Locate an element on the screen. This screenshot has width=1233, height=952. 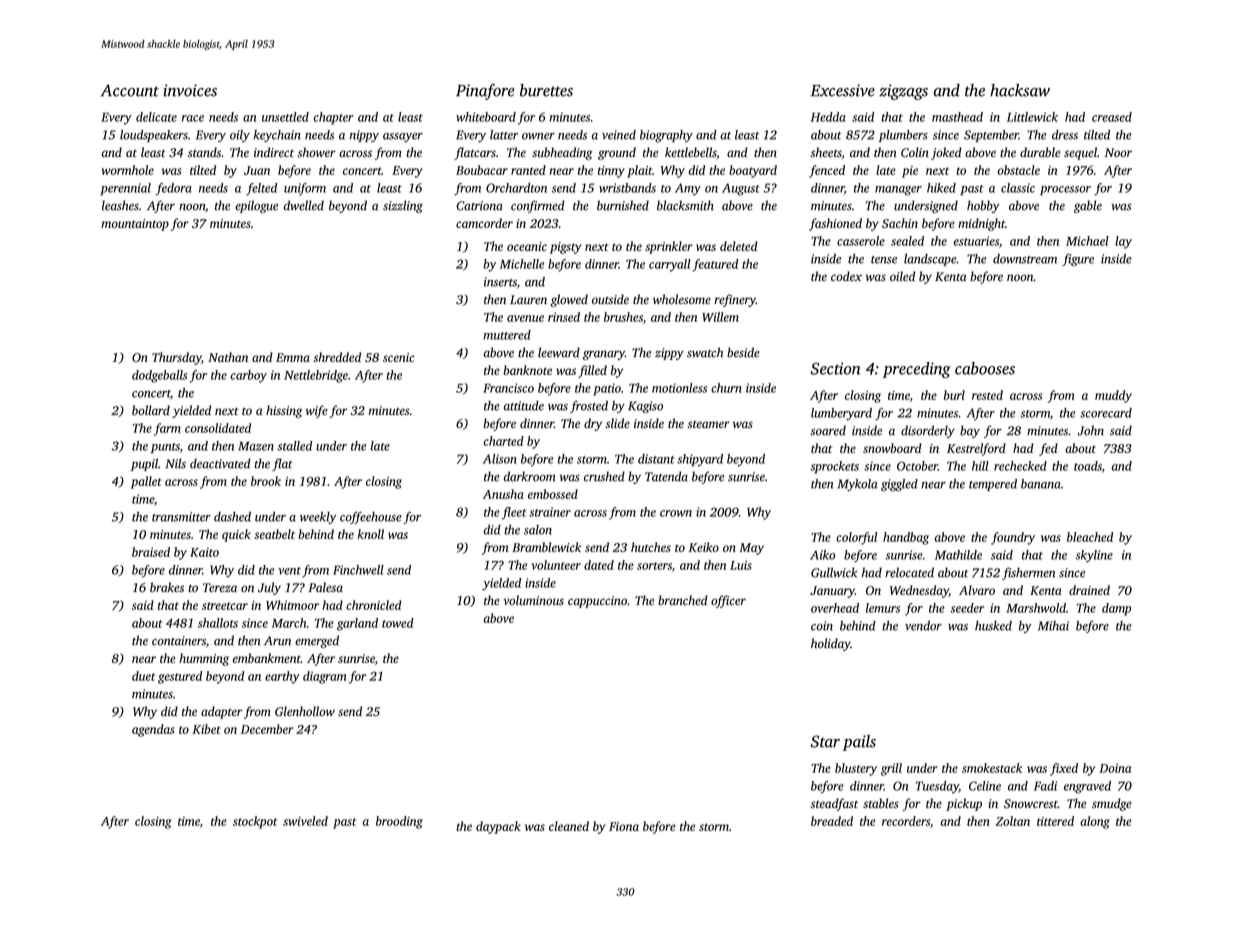
shipyard is located at coordinates (700, 460).
